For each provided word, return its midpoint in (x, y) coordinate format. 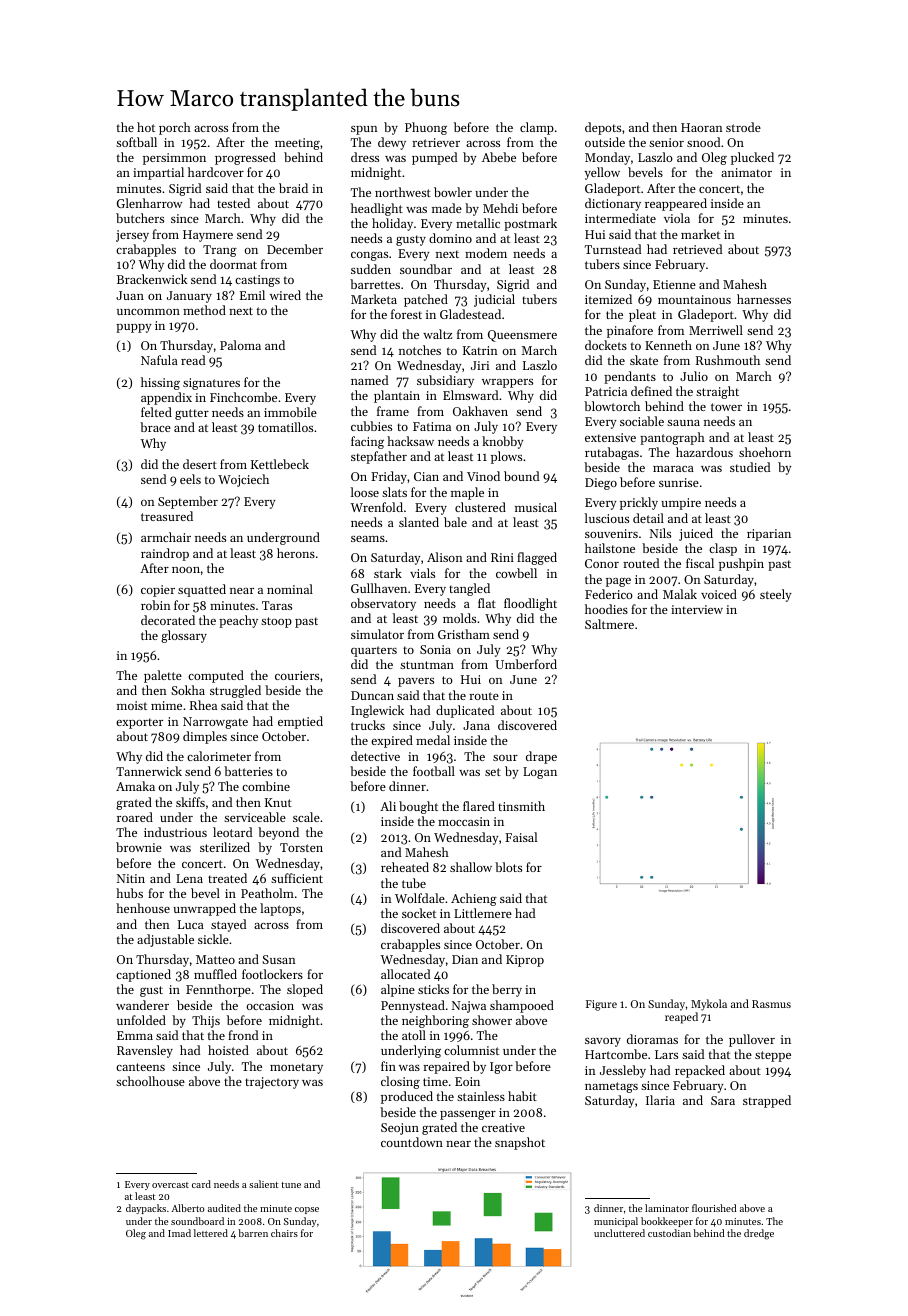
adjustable (165, 940)
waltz (437, 334)
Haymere (208, 236)
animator (746, 172)
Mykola (709, 1005)
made (447, 208)
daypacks (146, 1209)
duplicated (465, 711)
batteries (248, 771)
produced (407, 1097)
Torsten (301, 847)
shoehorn (765, 452)
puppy (134, 328)
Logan (540, 773)
